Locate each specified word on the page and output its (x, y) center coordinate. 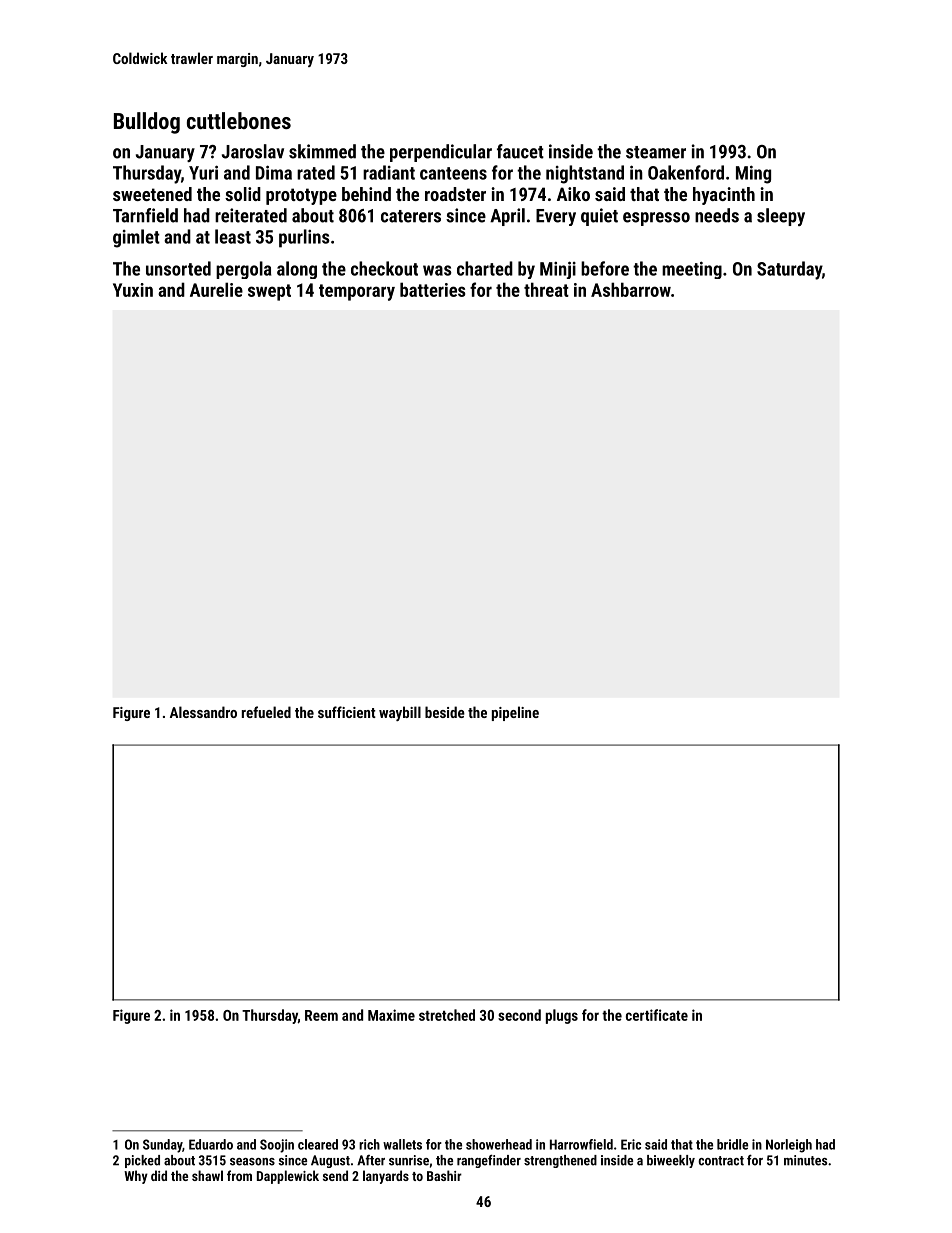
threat (546, 289)
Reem (321, 1015)
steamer (656, 152)
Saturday (789, 270)
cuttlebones (239, 120)
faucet (520, 151)
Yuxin (133, 290)
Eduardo (211, 1144)
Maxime (391, 1015)
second (519, 1015)
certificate (657, 1015)
